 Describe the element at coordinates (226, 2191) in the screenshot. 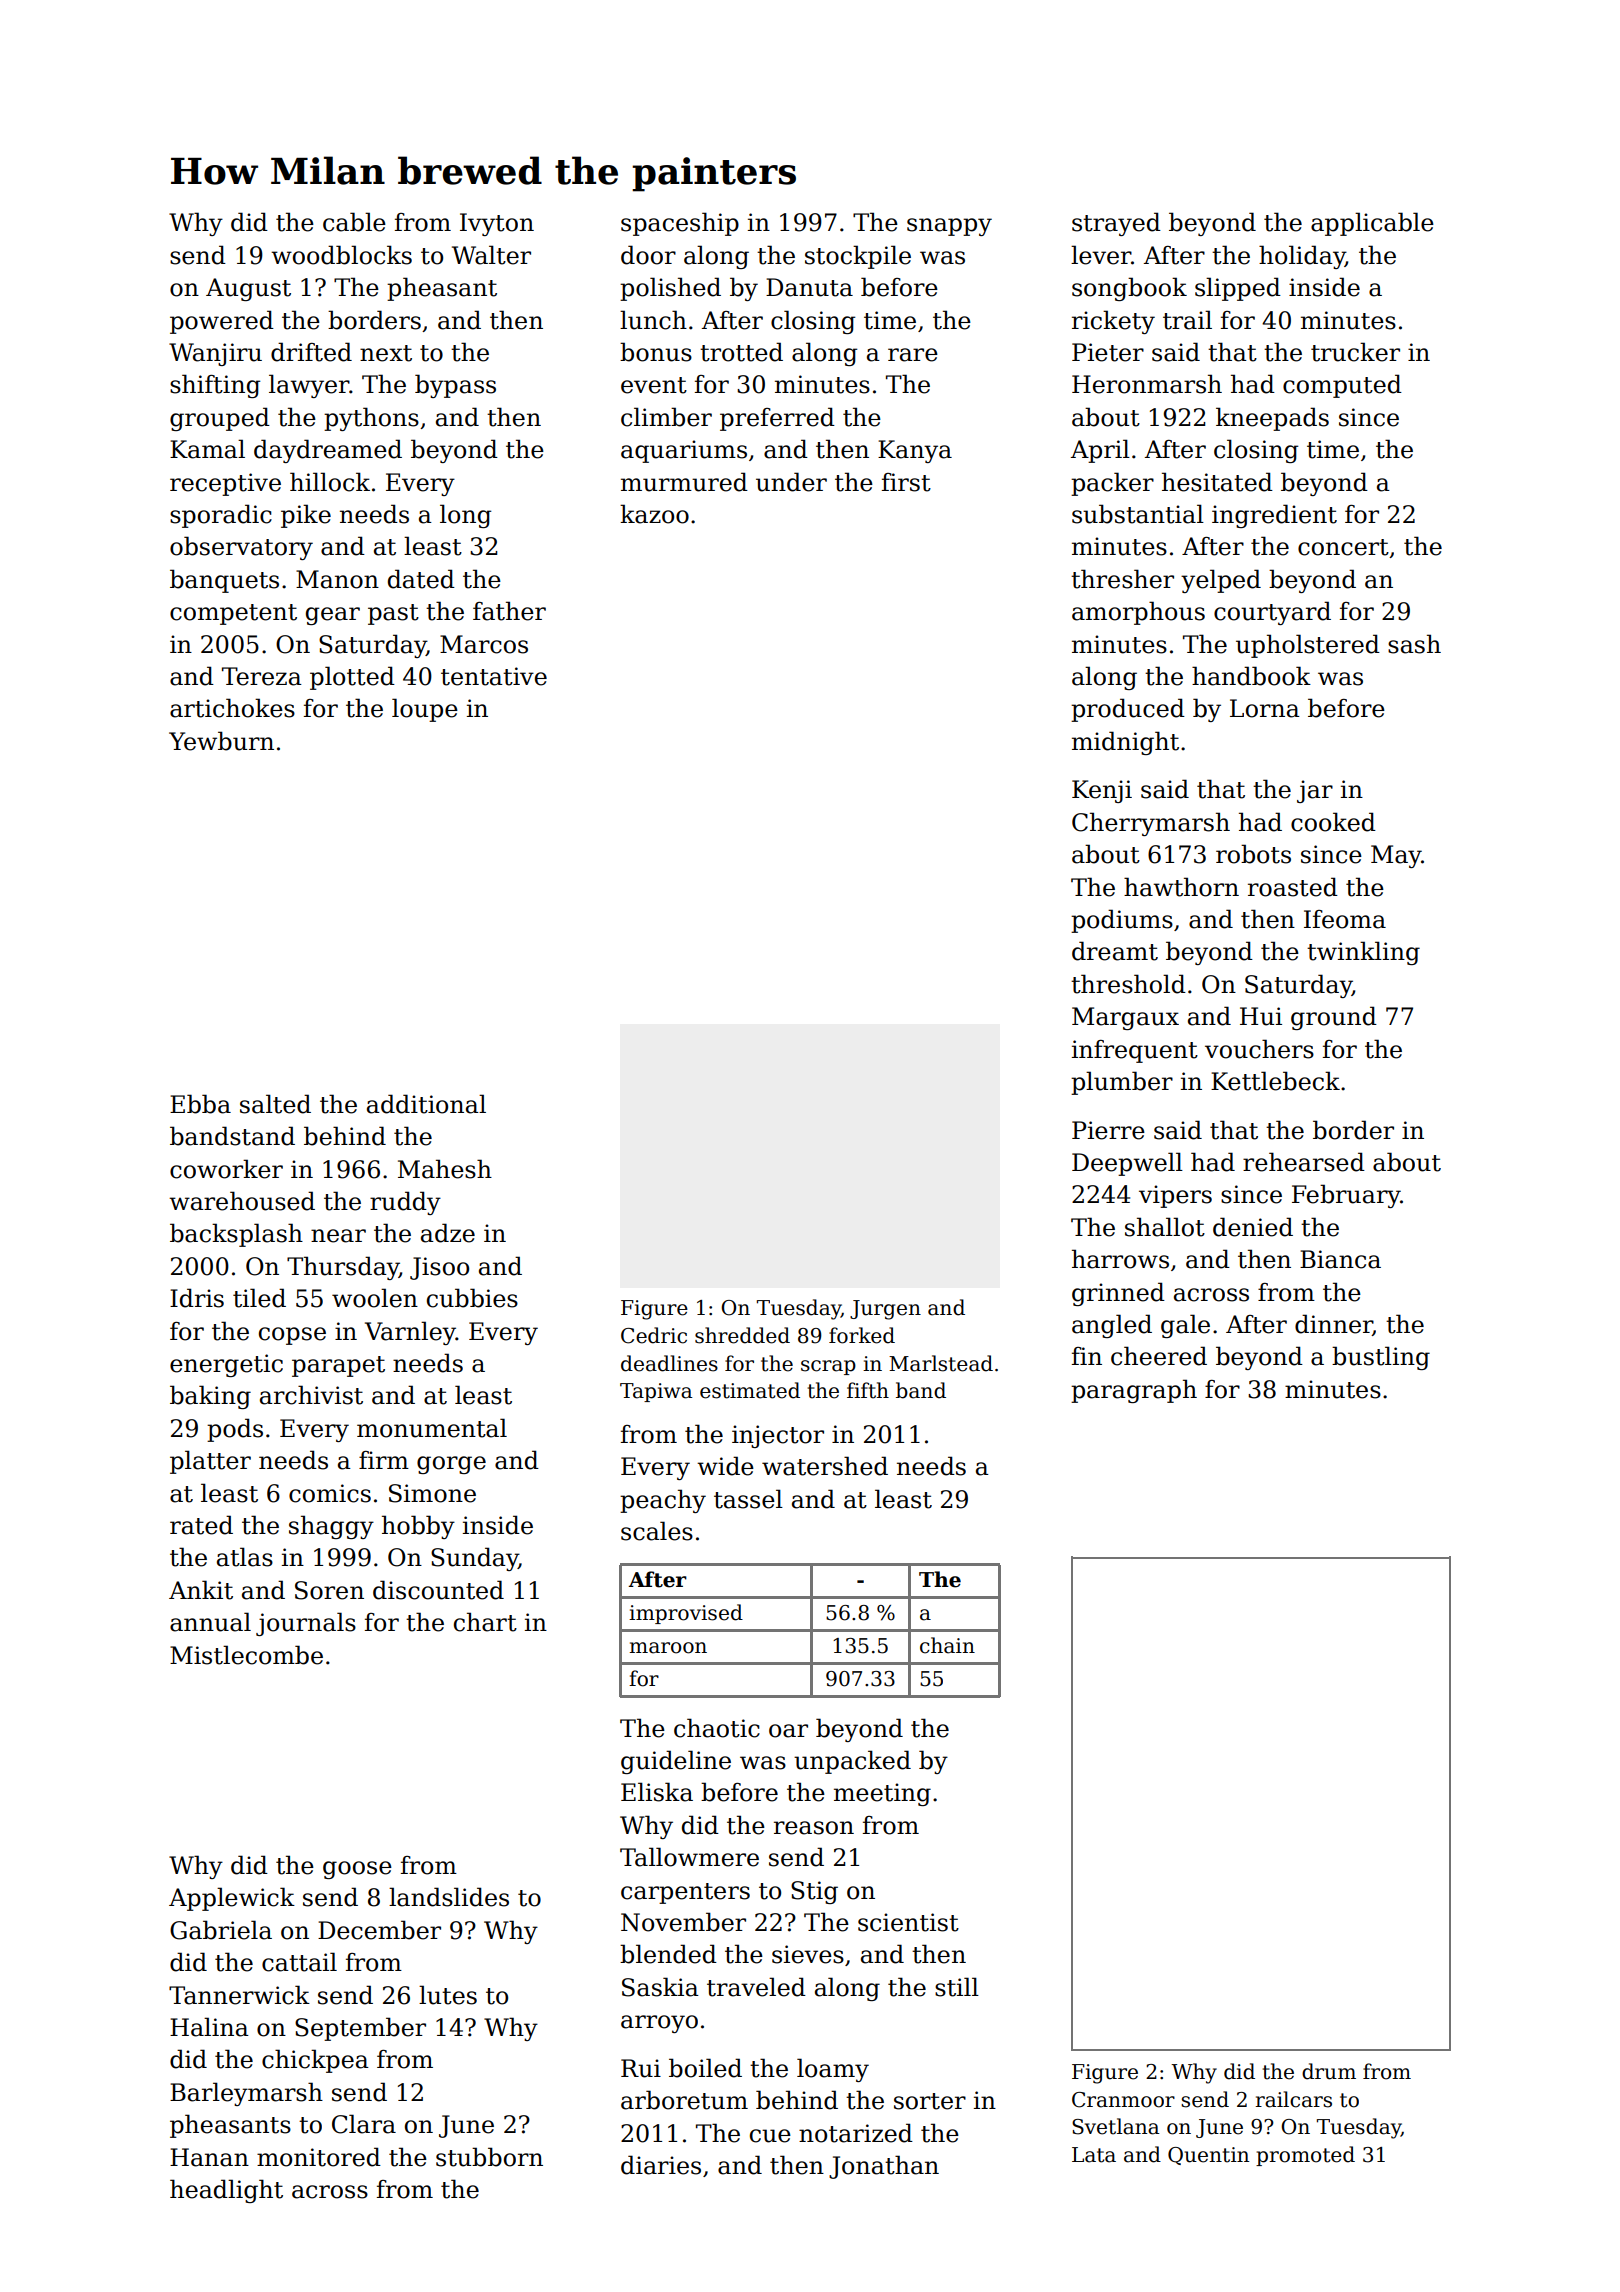

I see `headlight` at that location.
